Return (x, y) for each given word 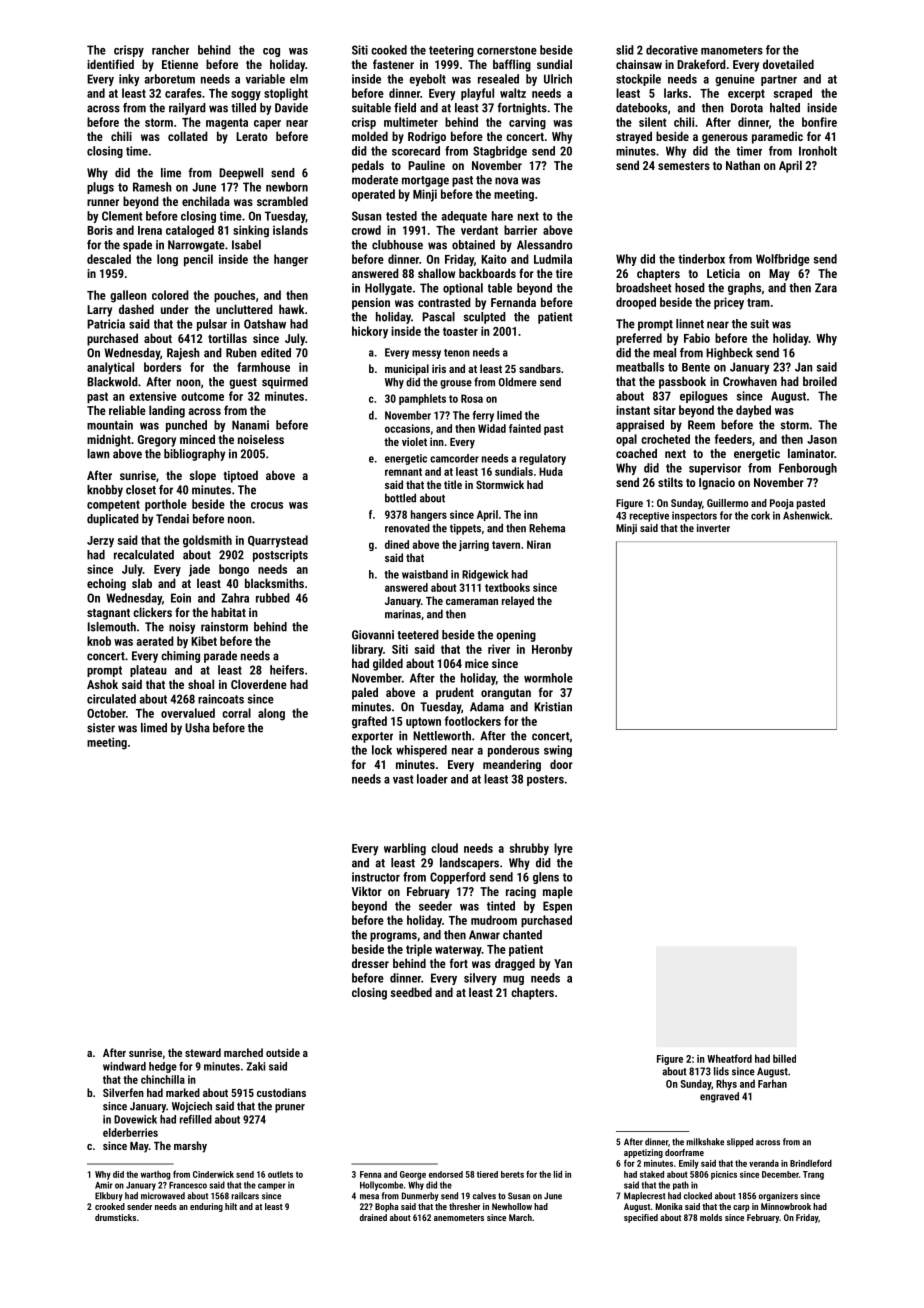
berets (512, 1174)
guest (243, 383)
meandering (512, 765)
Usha (197, 728)
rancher (170, 50)
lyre (563, 849)
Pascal (438, 317)
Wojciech (192, 1107)
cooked (389, 50)
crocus (267, 505)
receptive (649, 517)
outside (283, 1052)
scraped (793, 94)
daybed (753, 411)
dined (397, 544)
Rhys (726, 1084)
